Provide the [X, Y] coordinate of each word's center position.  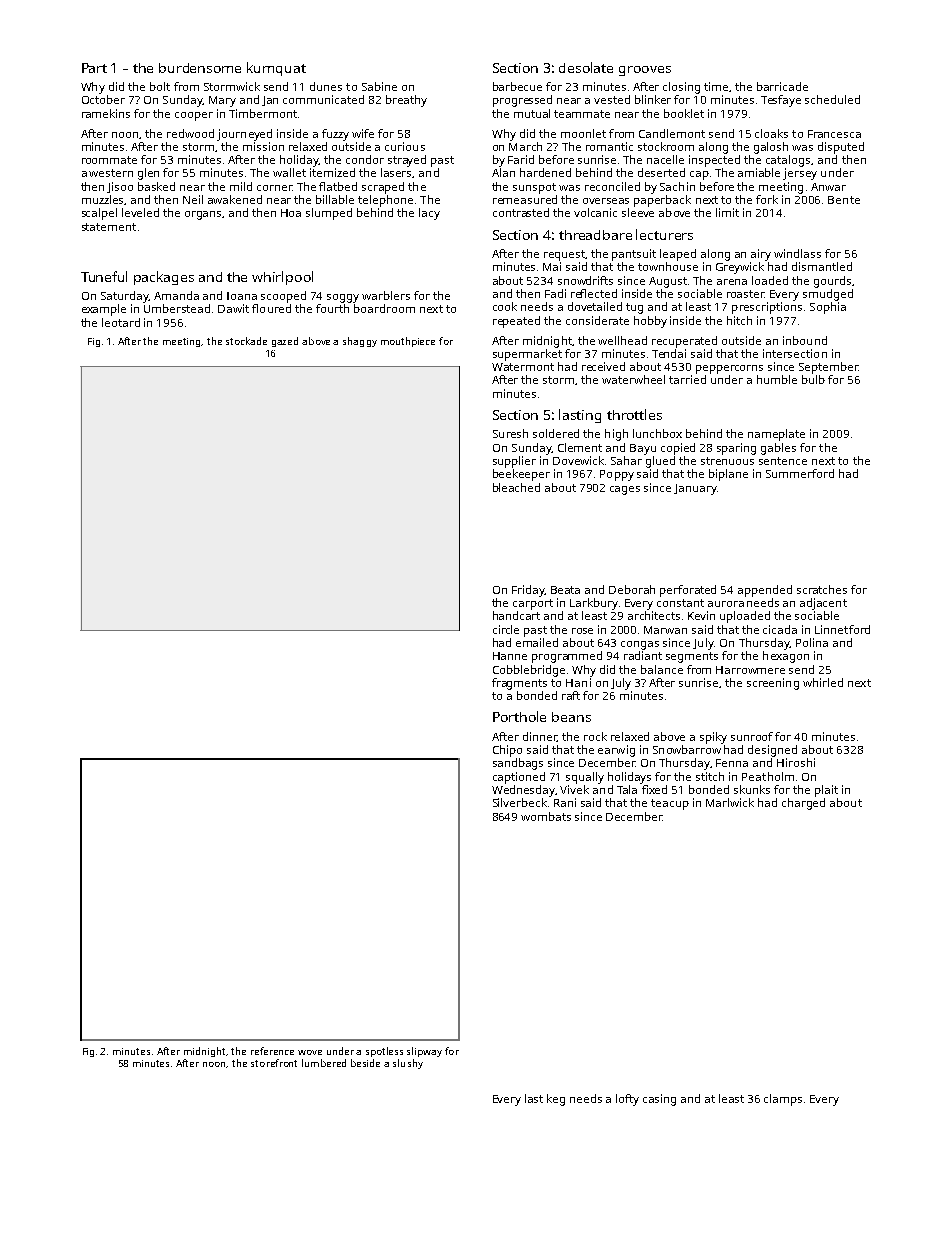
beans [571, 717]
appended [765, 591]
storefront [274, 1063]
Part [94, 68]
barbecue [517, 86]
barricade [782, 86]
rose [582, 631]
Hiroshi [796, 762]
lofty [627, 1100]
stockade [246, 341]
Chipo [507, 751]
